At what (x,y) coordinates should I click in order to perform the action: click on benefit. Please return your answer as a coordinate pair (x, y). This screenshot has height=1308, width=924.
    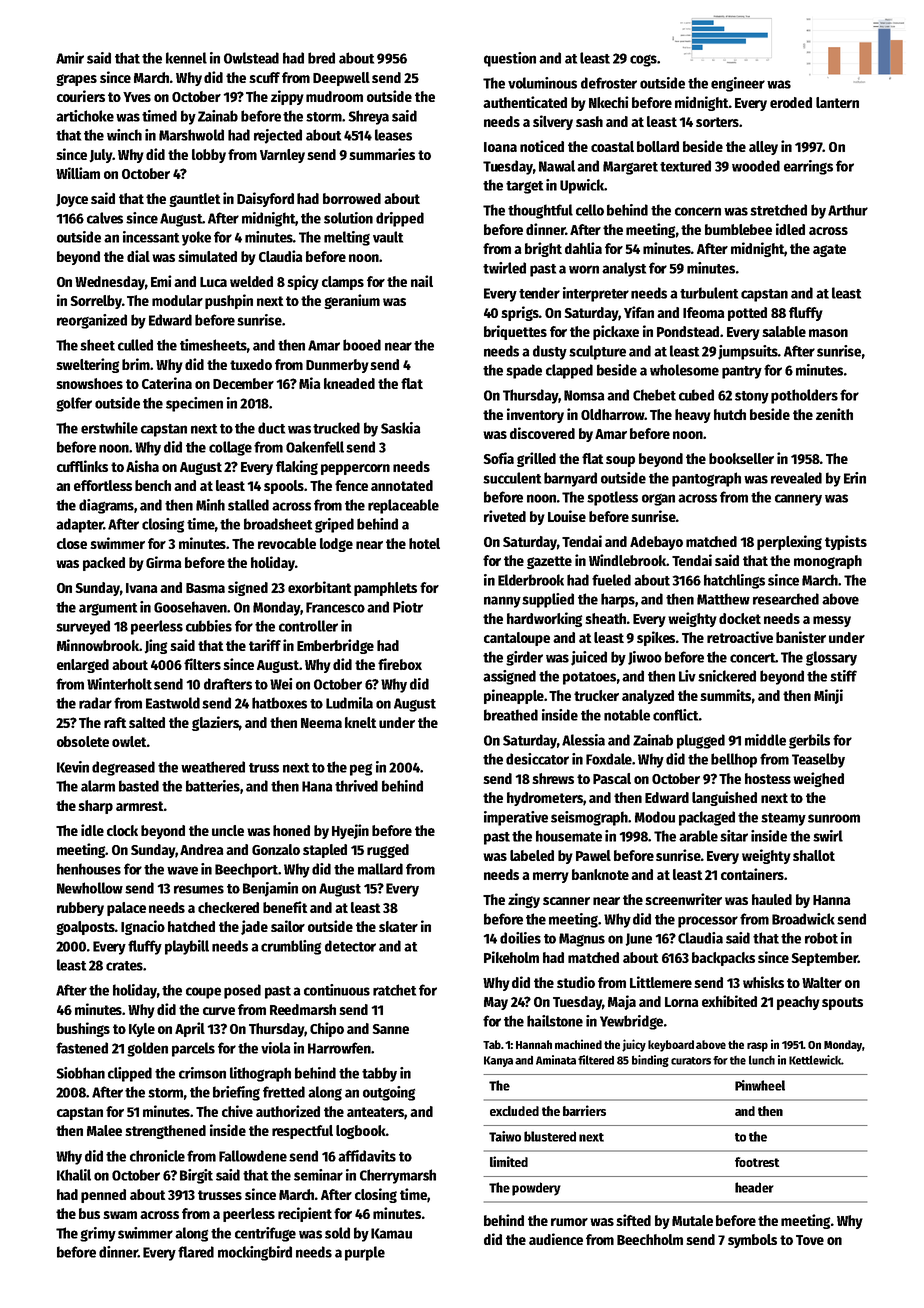
    Looking at the image, I should click on (285, 907).
